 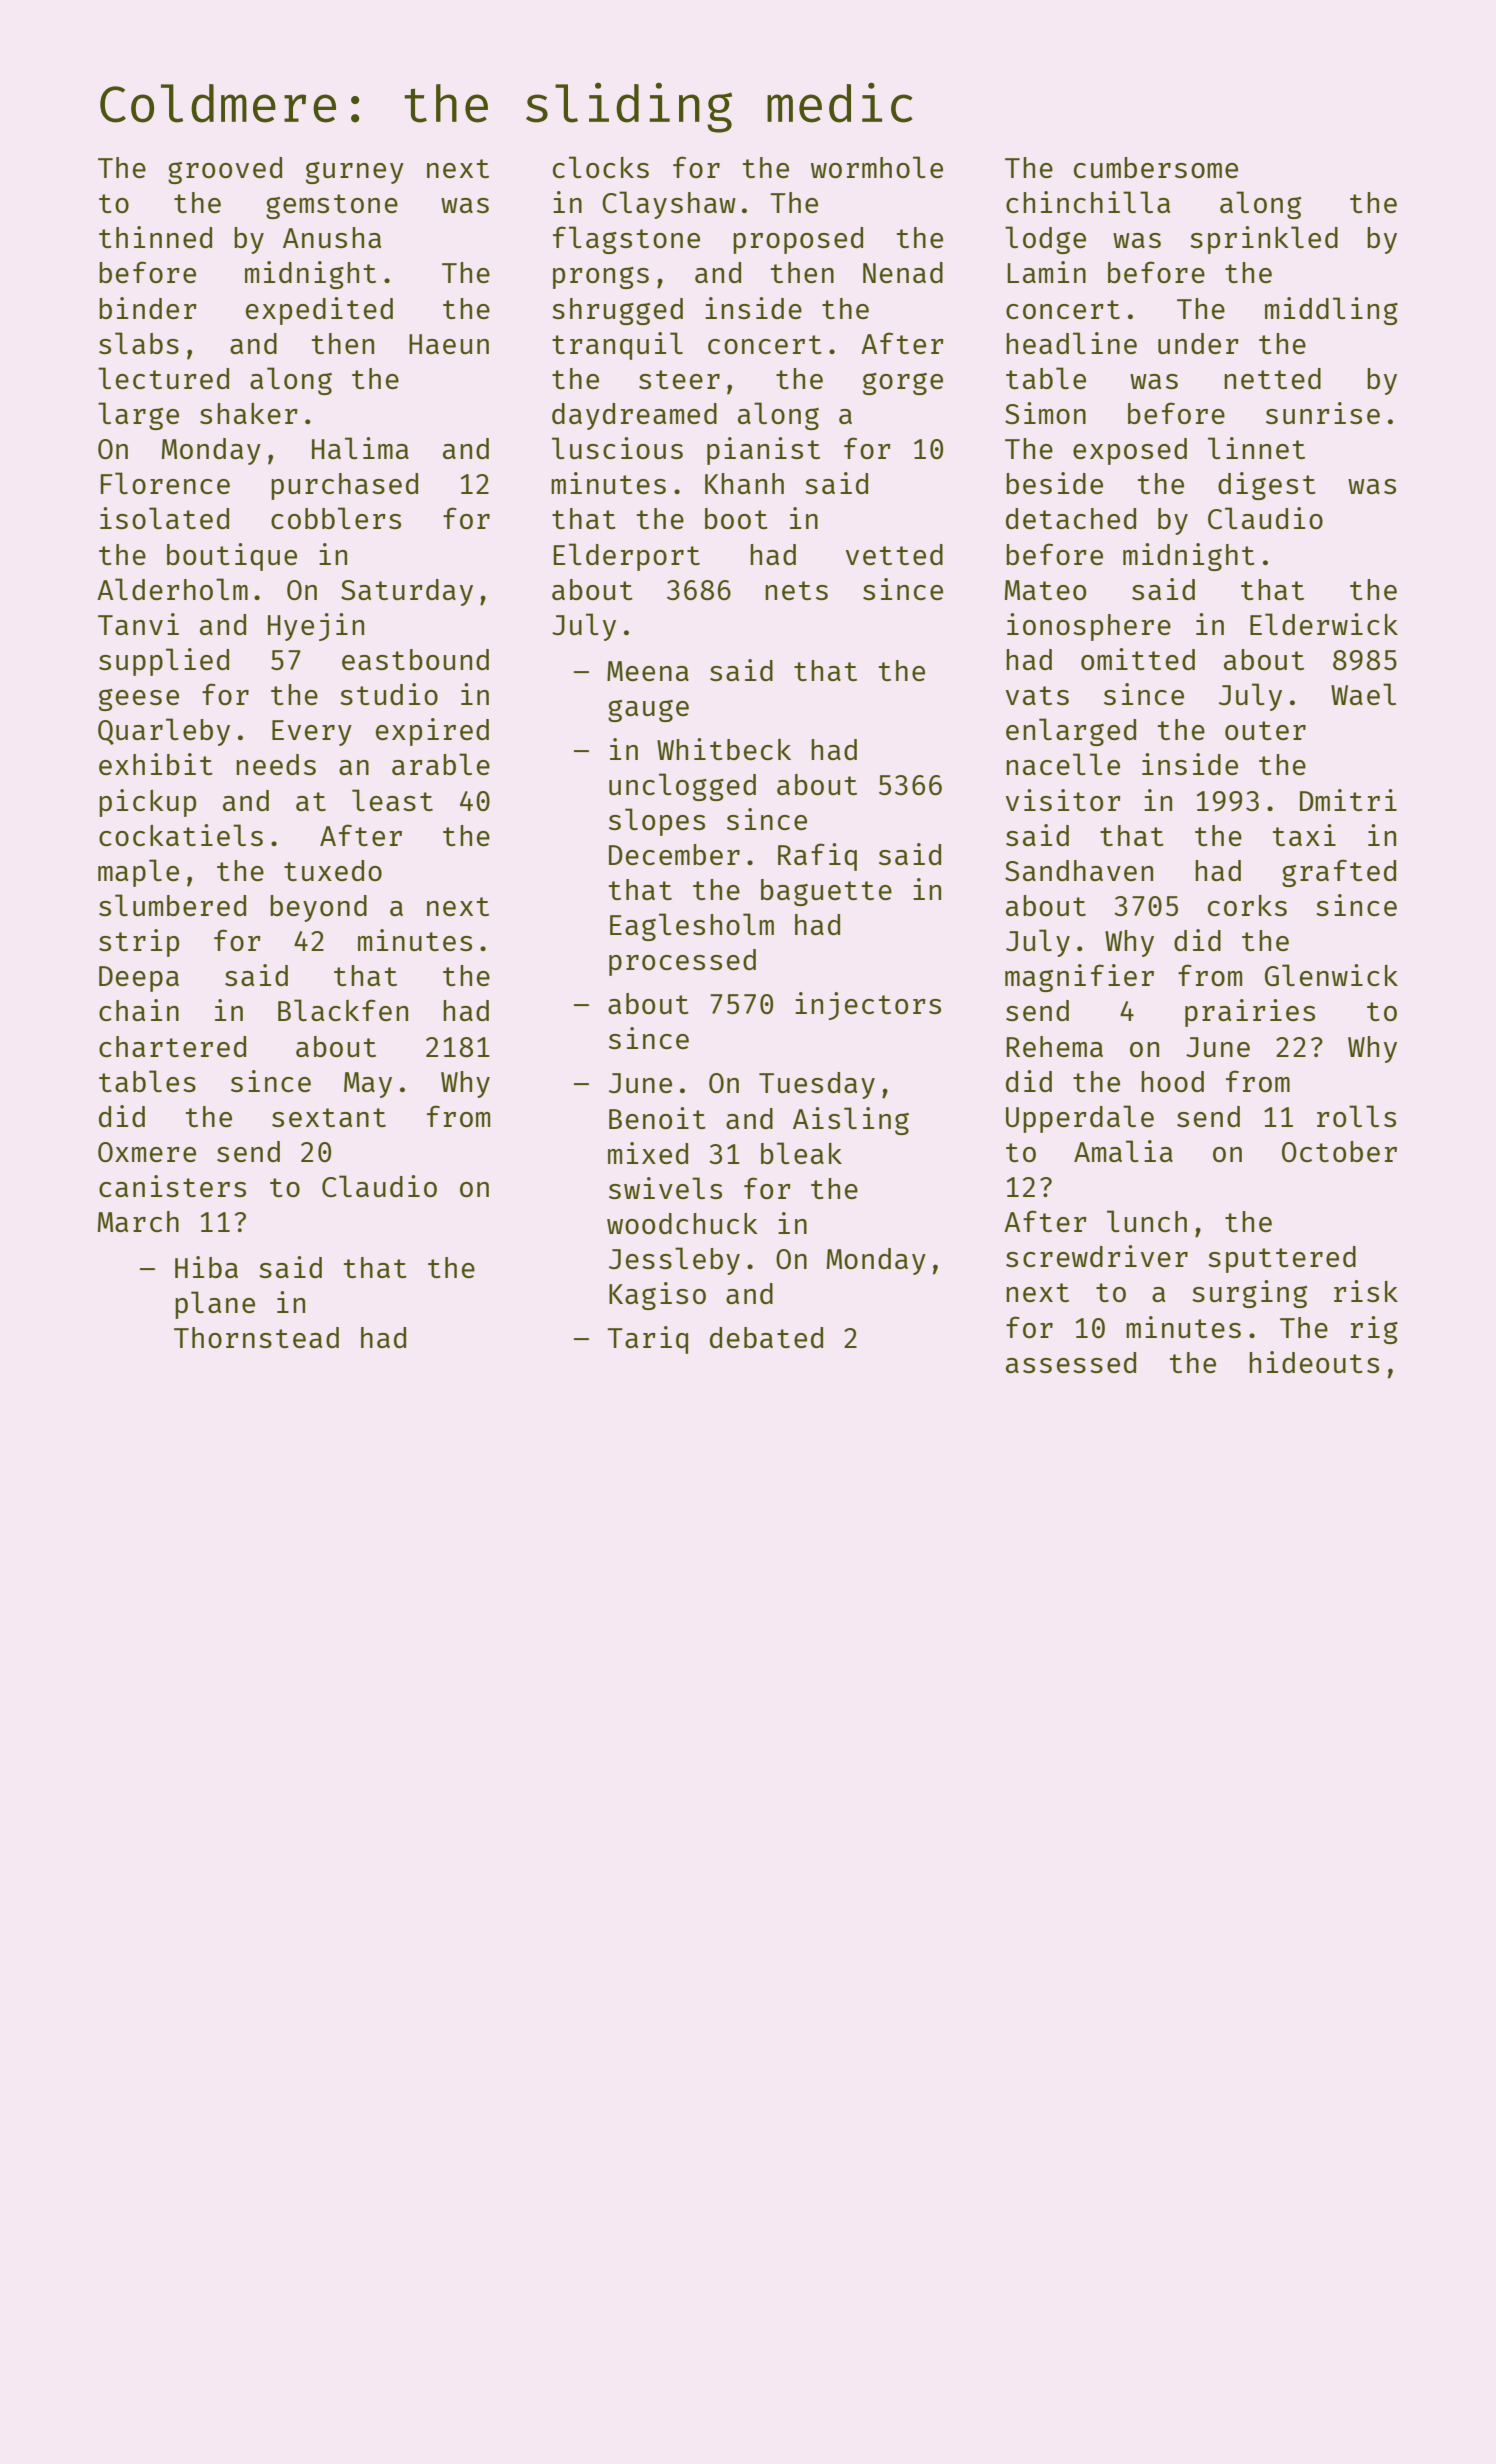 I want to click on Thornstead, so click(x=256, y=1337).
